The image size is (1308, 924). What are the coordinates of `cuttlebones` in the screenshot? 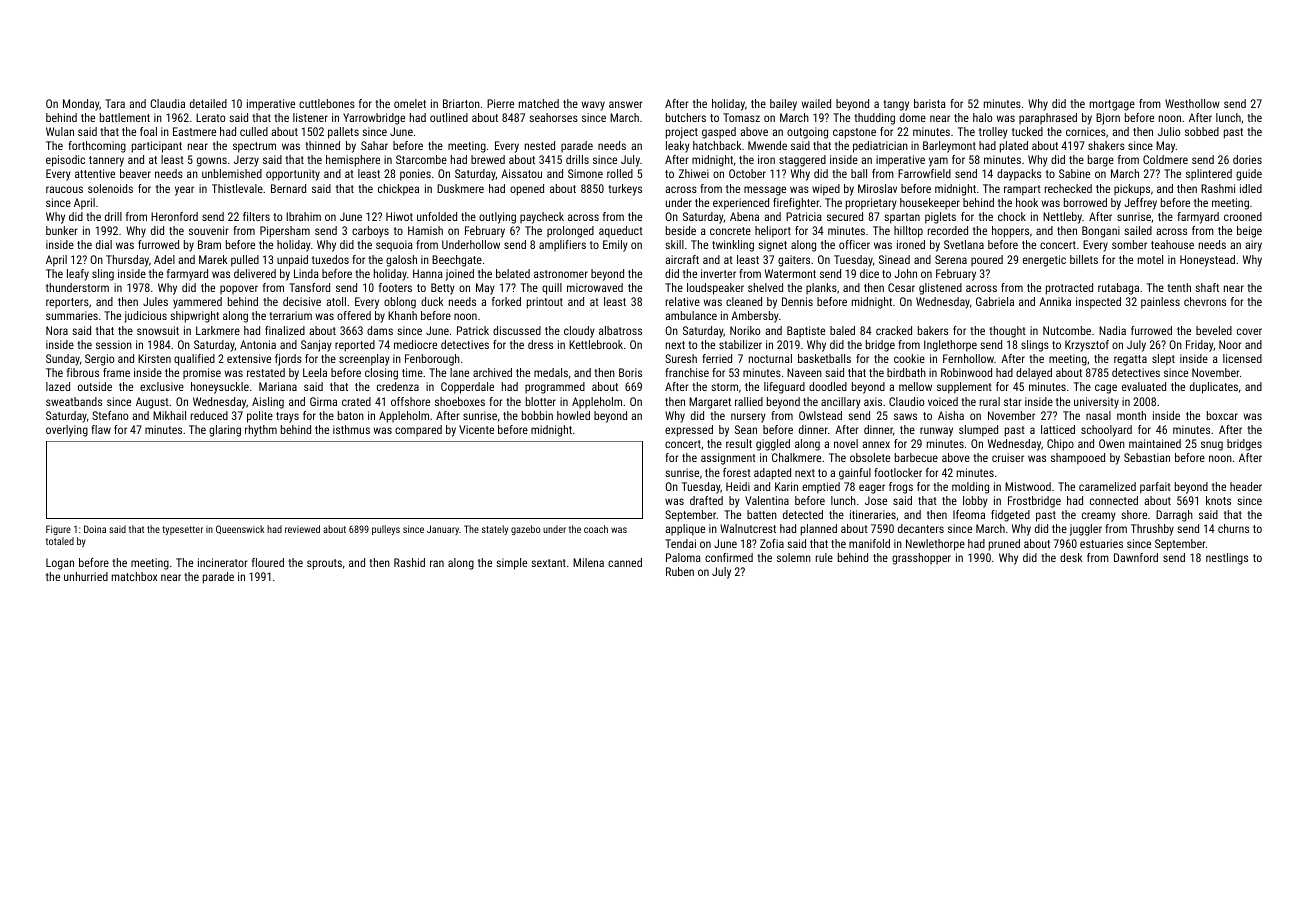 It's located at (327, 103).
